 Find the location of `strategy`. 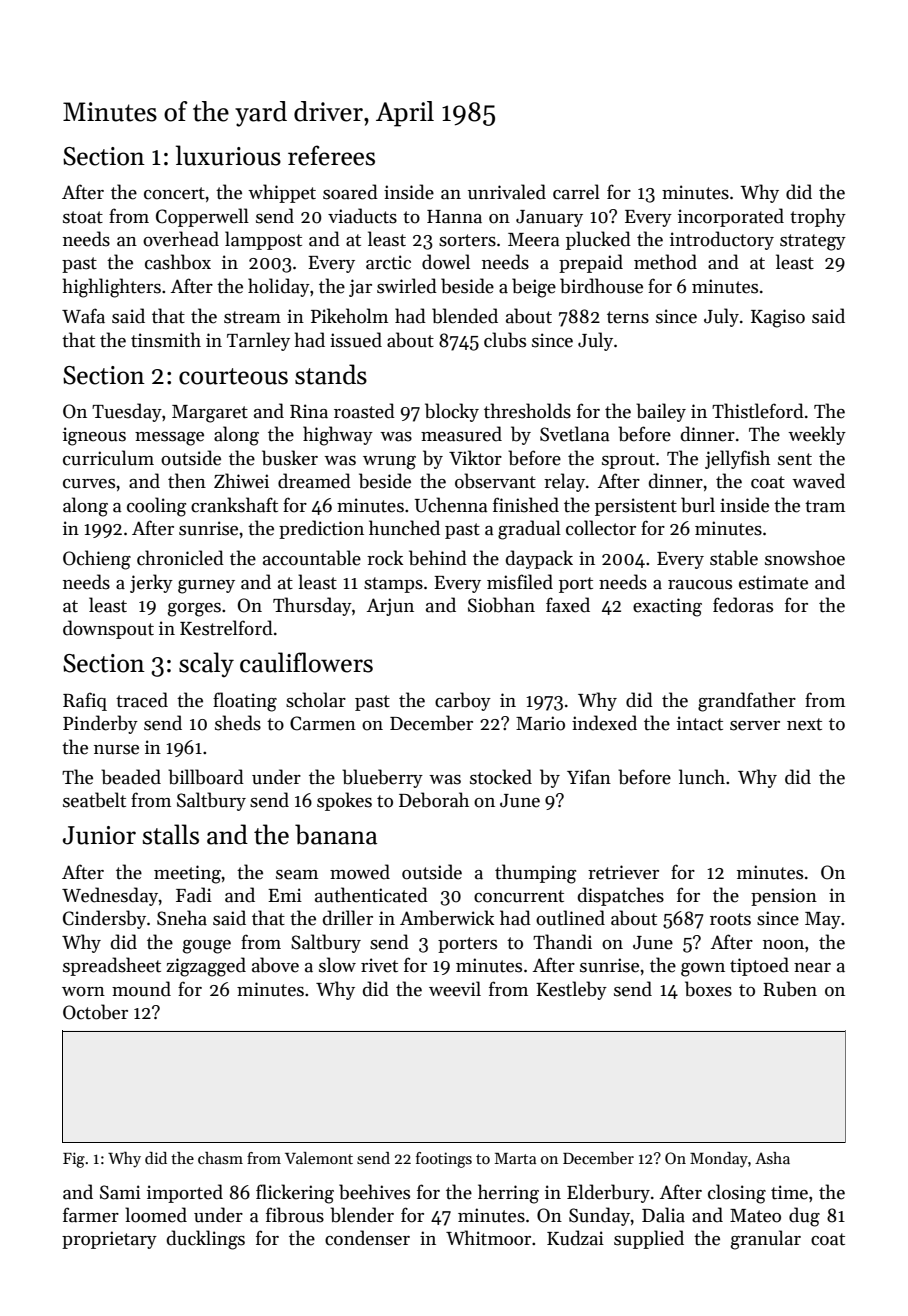

strategy is located at coordinates (813, 242).
